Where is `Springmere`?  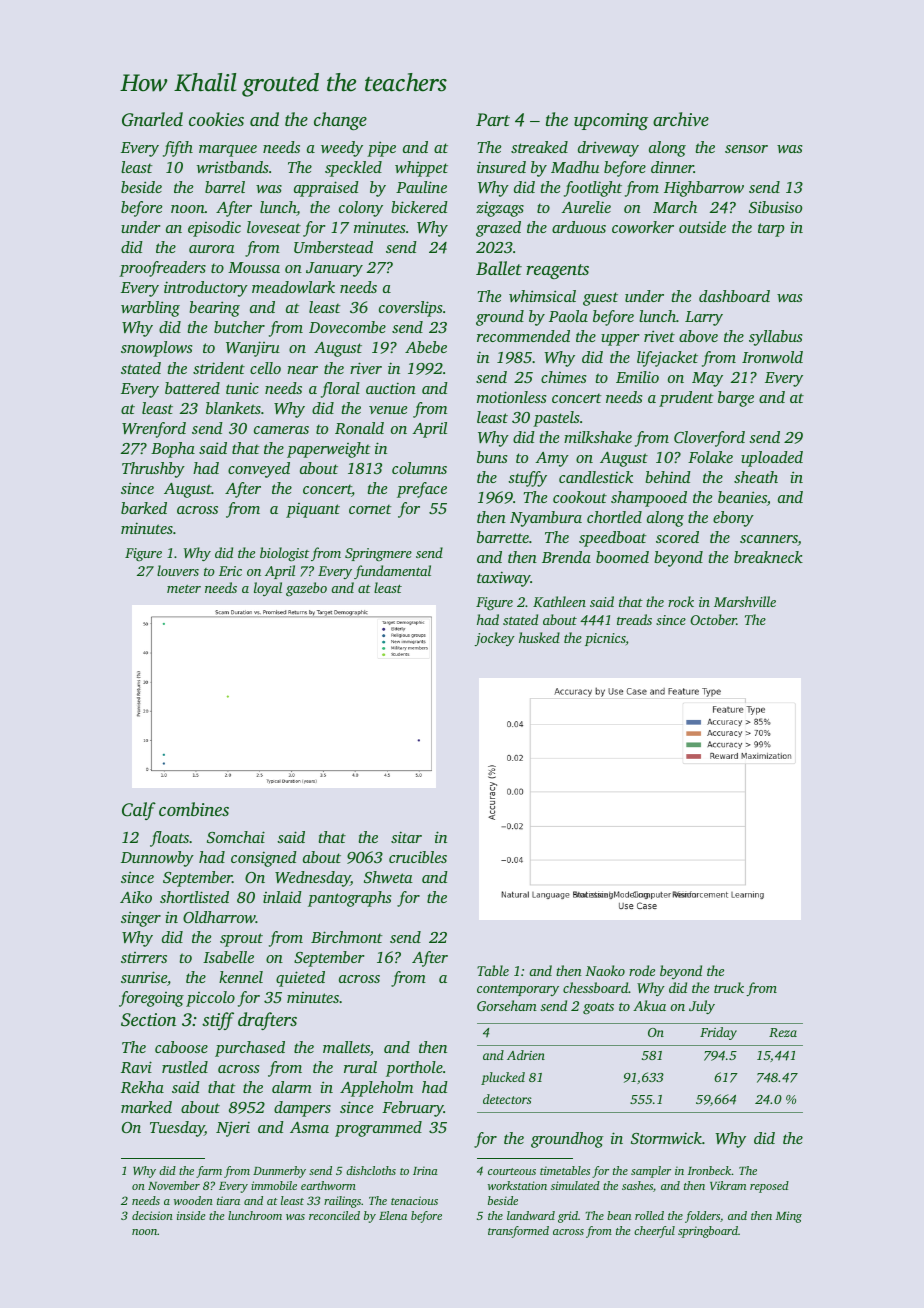
Springmere is located at coordinates (378, 555).
